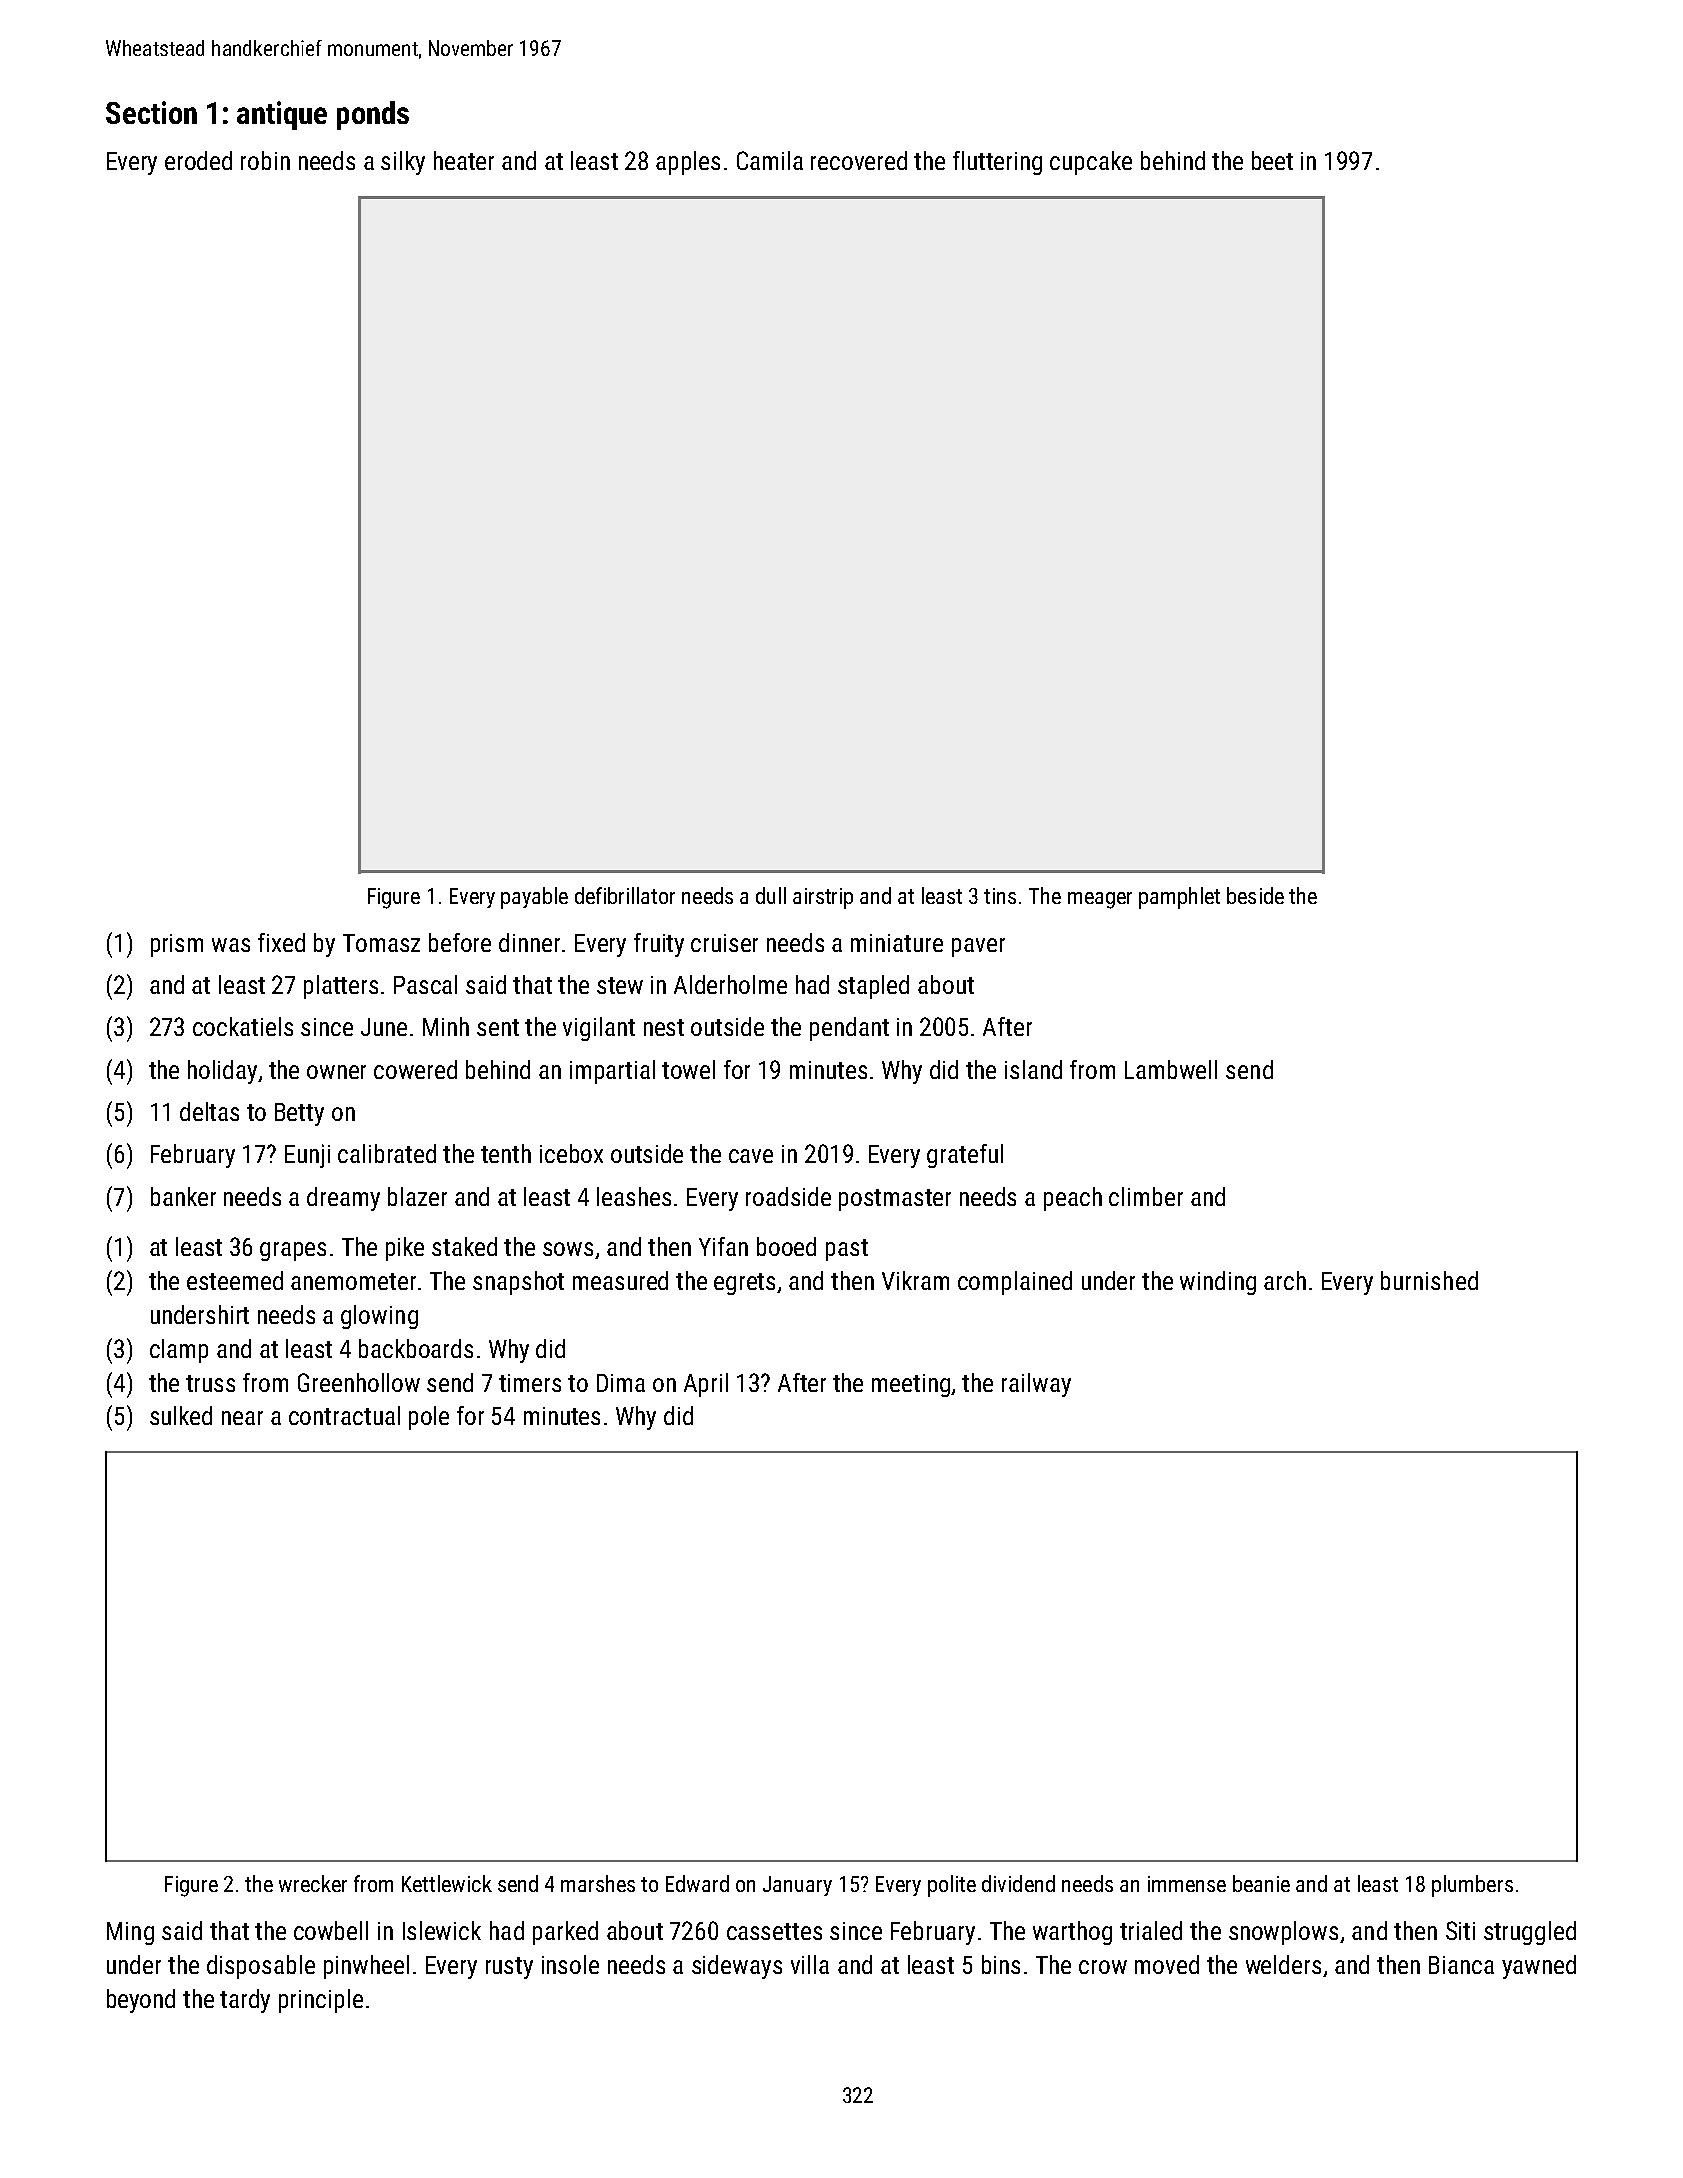 This document has height=2178, width=1683. What do you see at coordinates (344, 1415) in the document?
I see `contractual` at bounding box center [344, 1415].
